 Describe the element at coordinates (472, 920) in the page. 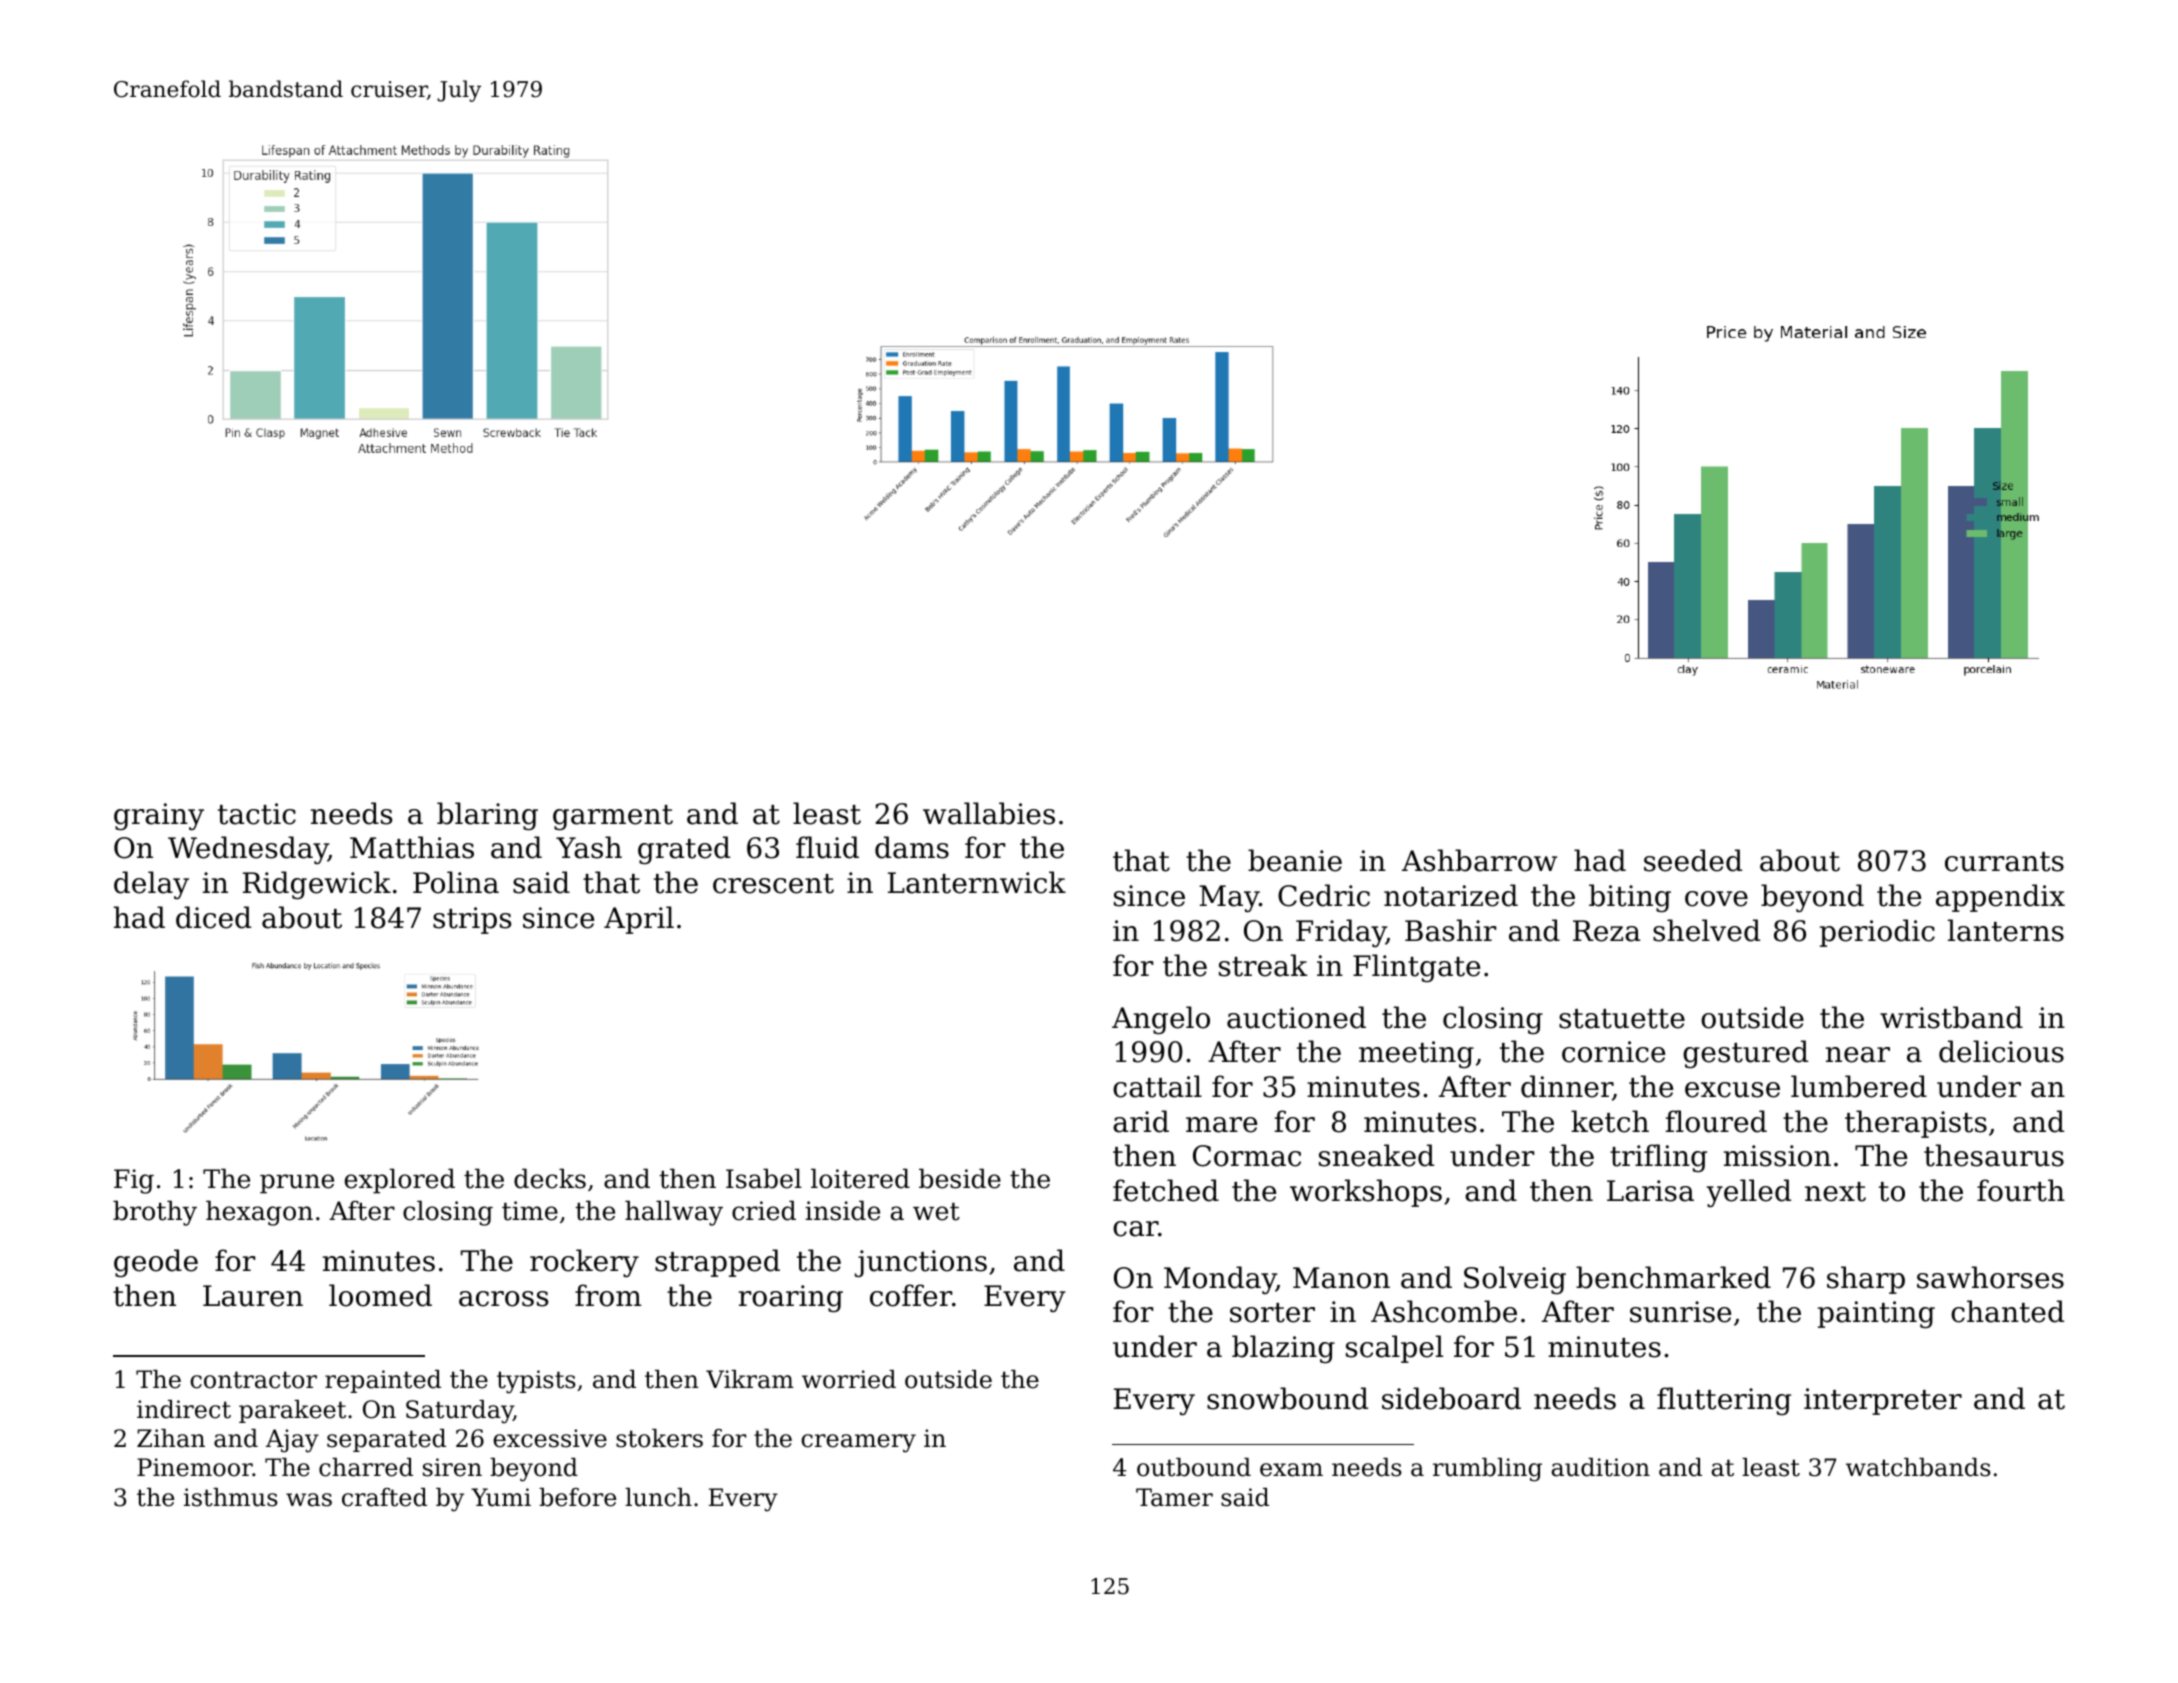

I see `strips` at that location.
